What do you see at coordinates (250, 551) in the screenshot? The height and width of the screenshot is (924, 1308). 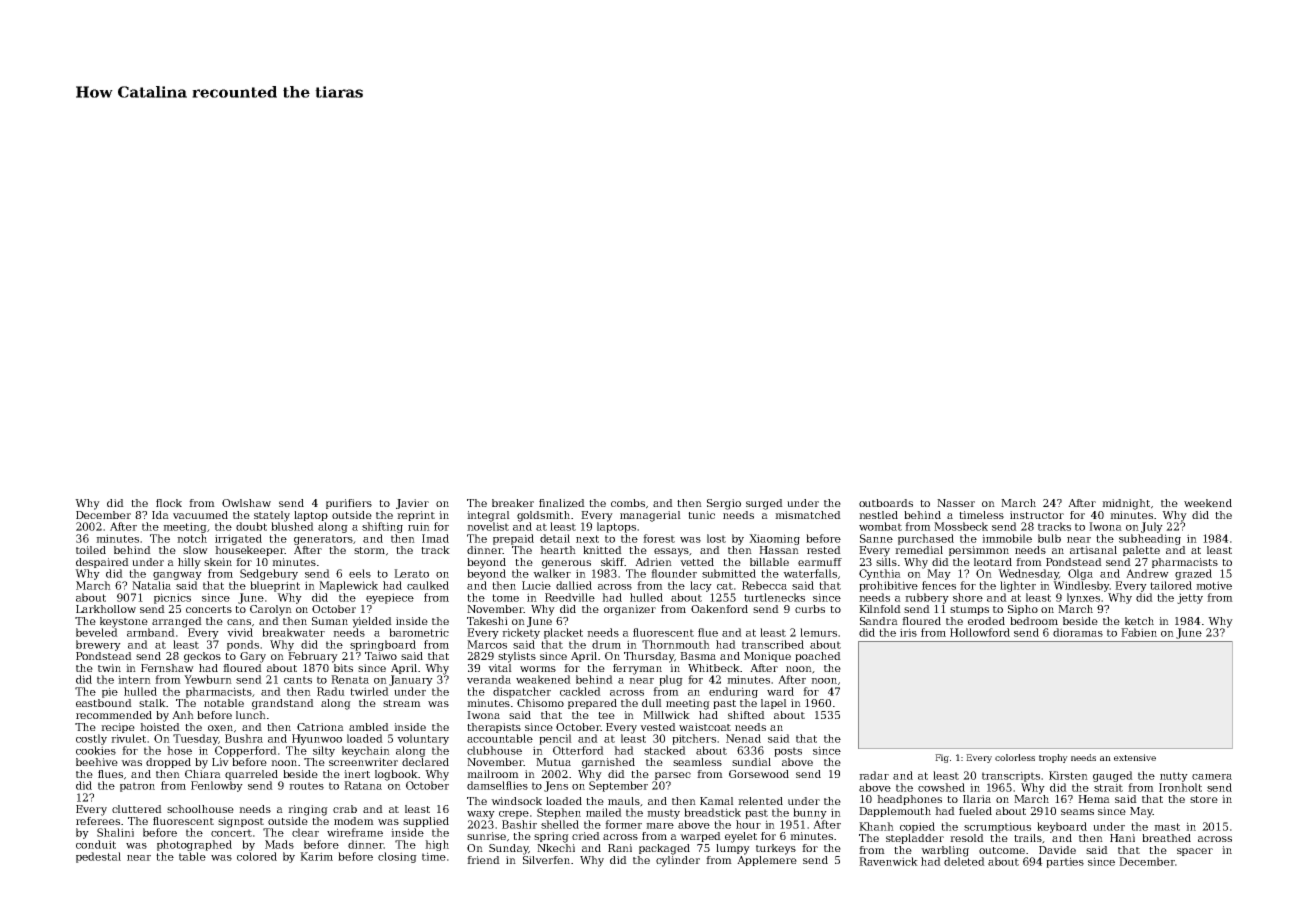 I see `housekeeper` at bounding box center [250, 551].
